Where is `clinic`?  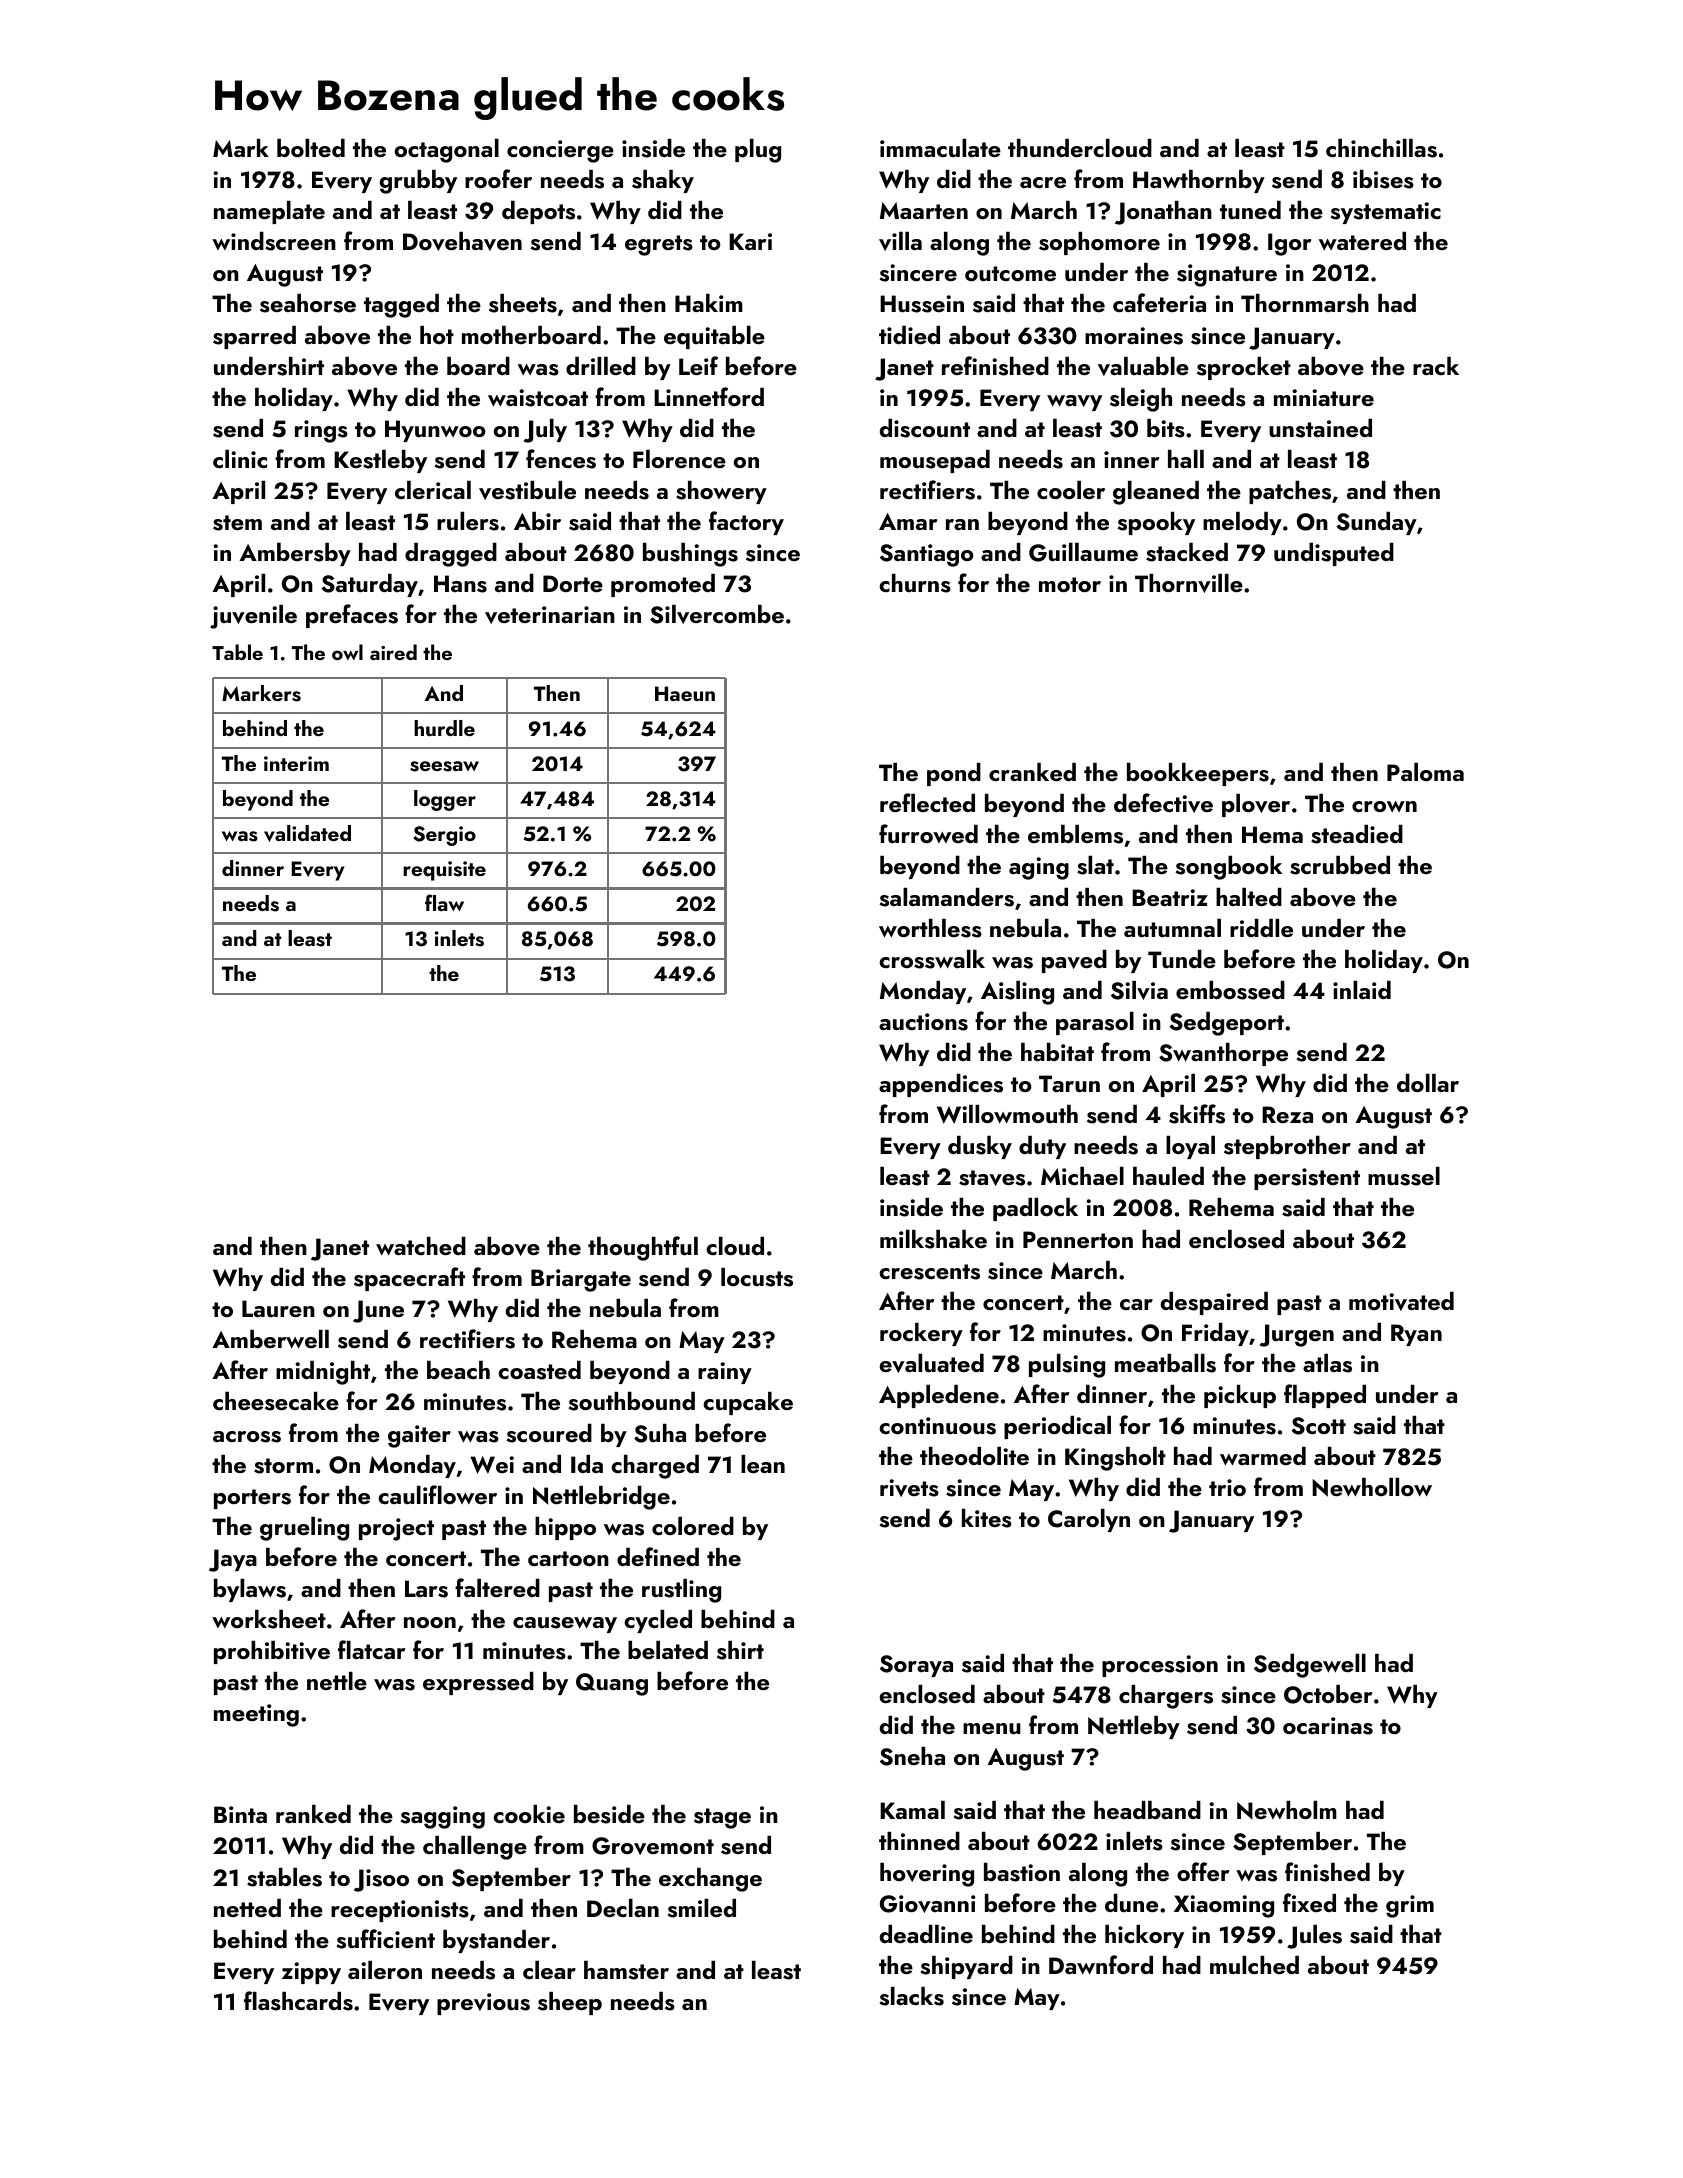
clinic is located at coordinates (240, 459).
